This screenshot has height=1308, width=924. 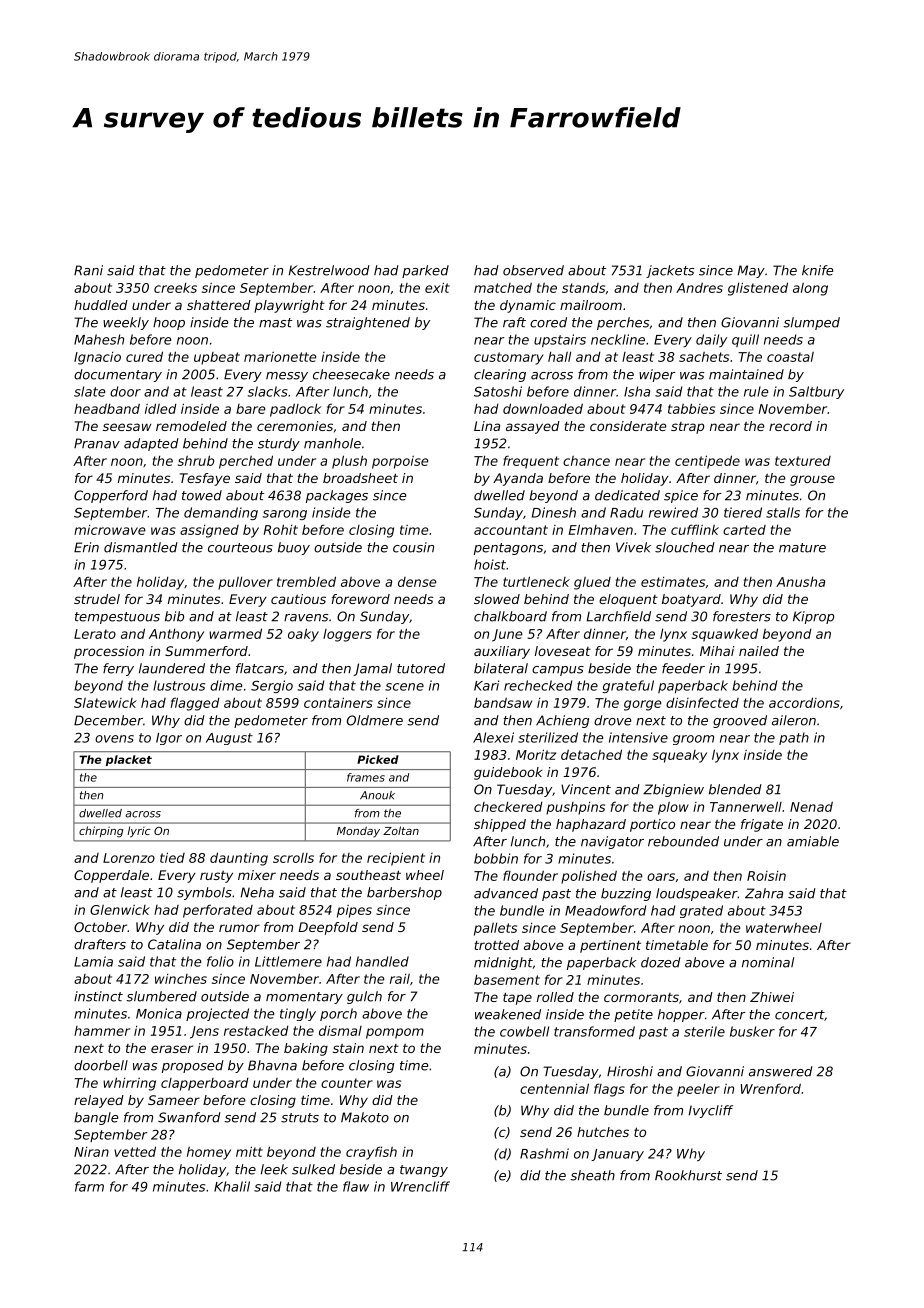 What do you see at coordinates (554, 1088) in the screenshot?
I see `centennial` at bounding box center [554, 1088].
